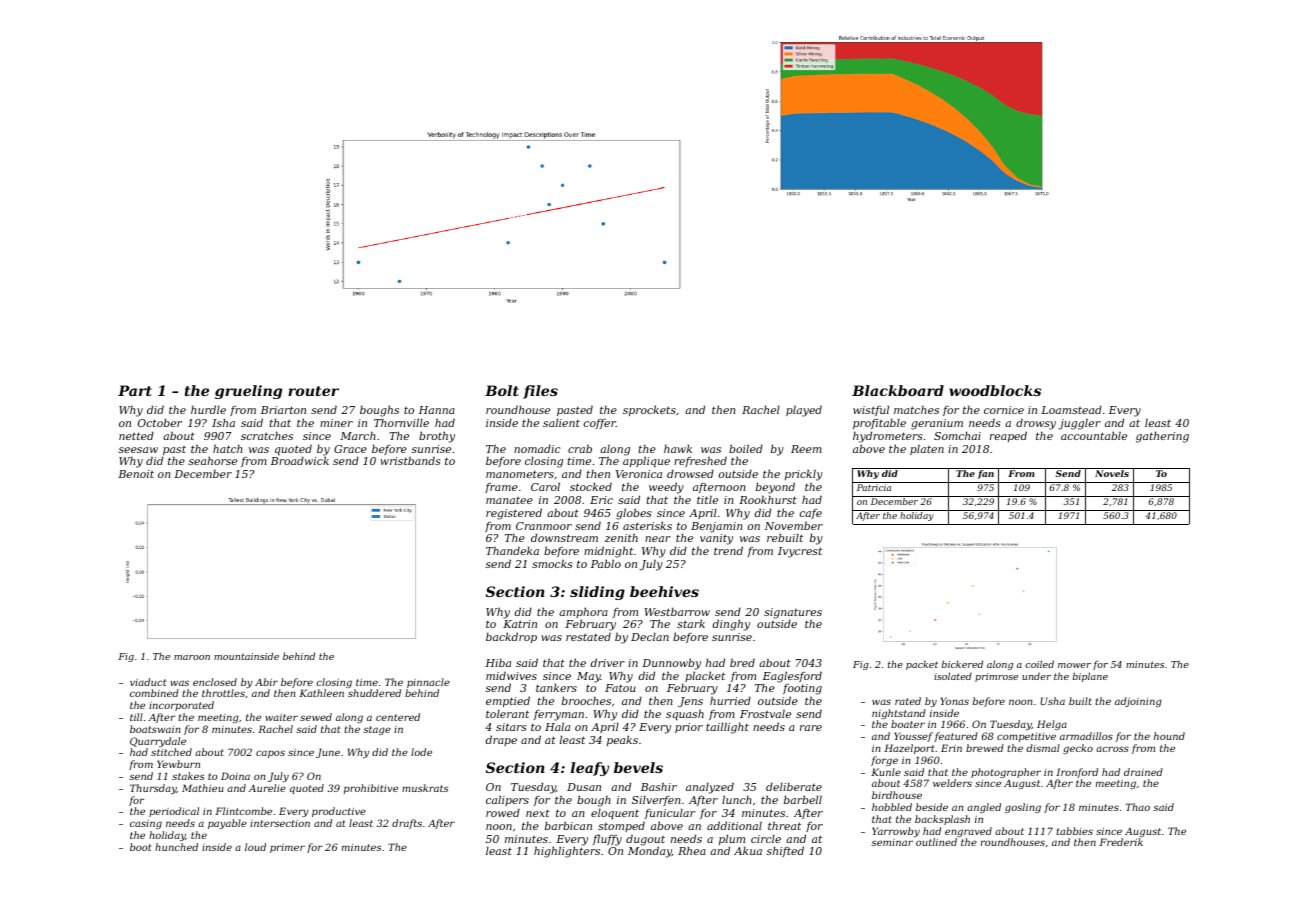  I want to click on Thandeka, so click(512, 550).
